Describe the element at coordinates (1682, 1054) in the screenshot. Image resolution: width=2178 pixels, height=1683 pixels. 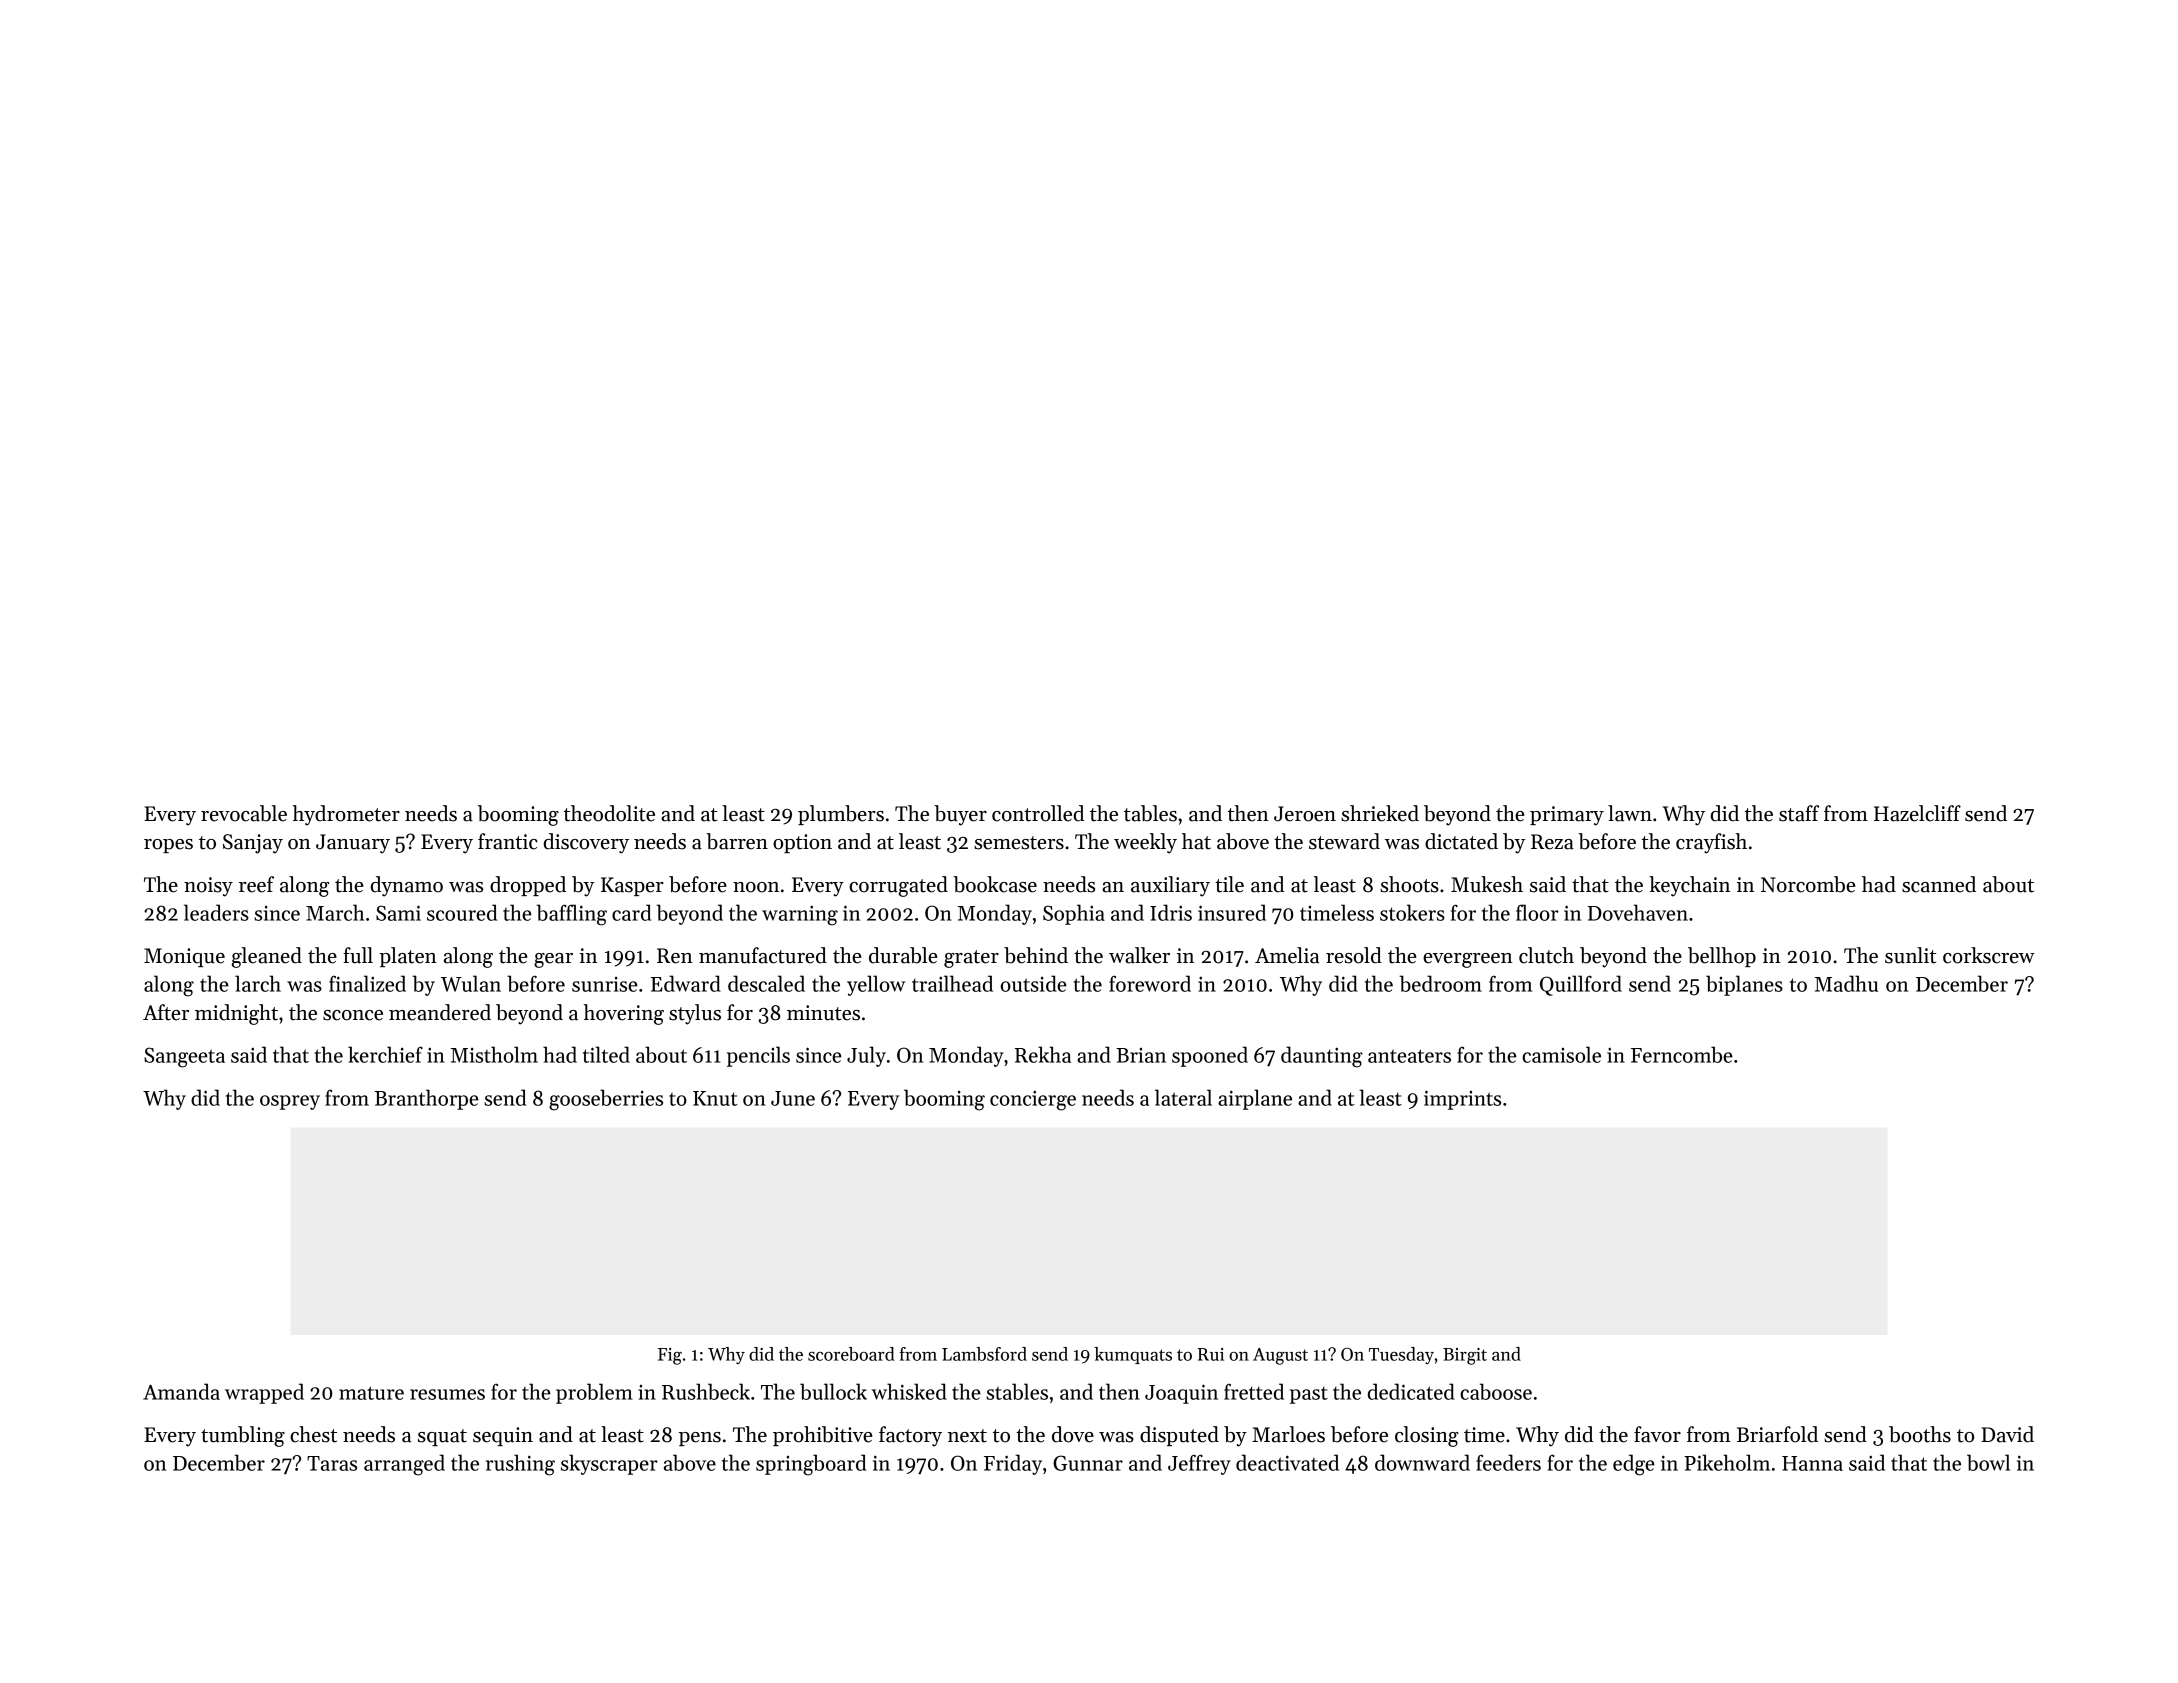
I see `Ferncombe` at that location.
